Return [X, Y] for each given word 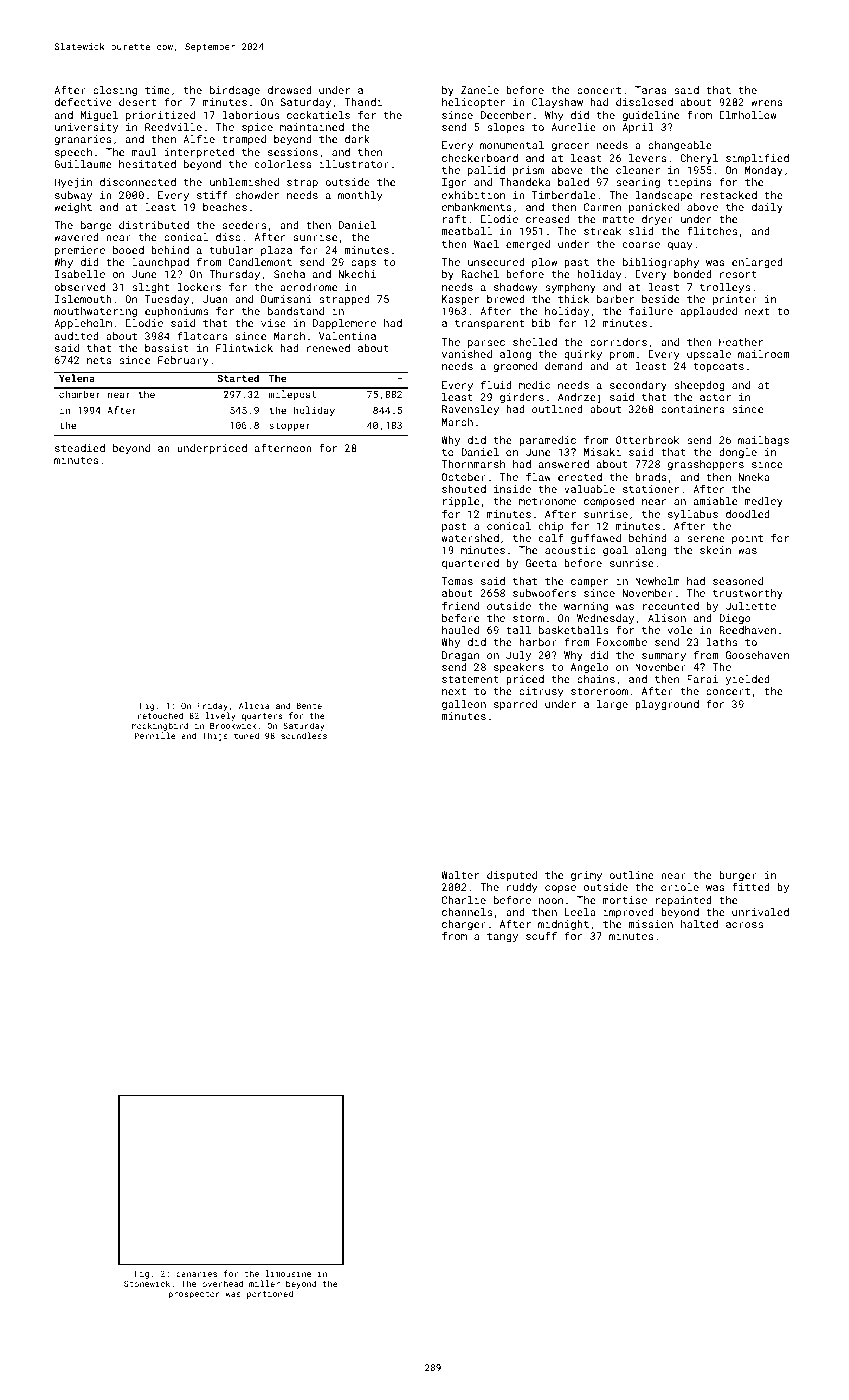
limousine [288, 1273]
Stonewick [147, 1283]
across [744, 925]
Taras [651, 90]
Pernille [155, 735]
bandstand [296, 311]
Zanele [480, 90]
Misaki [603, 452]
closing [115, 91]
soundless [304, 735]
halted [699, 924]
